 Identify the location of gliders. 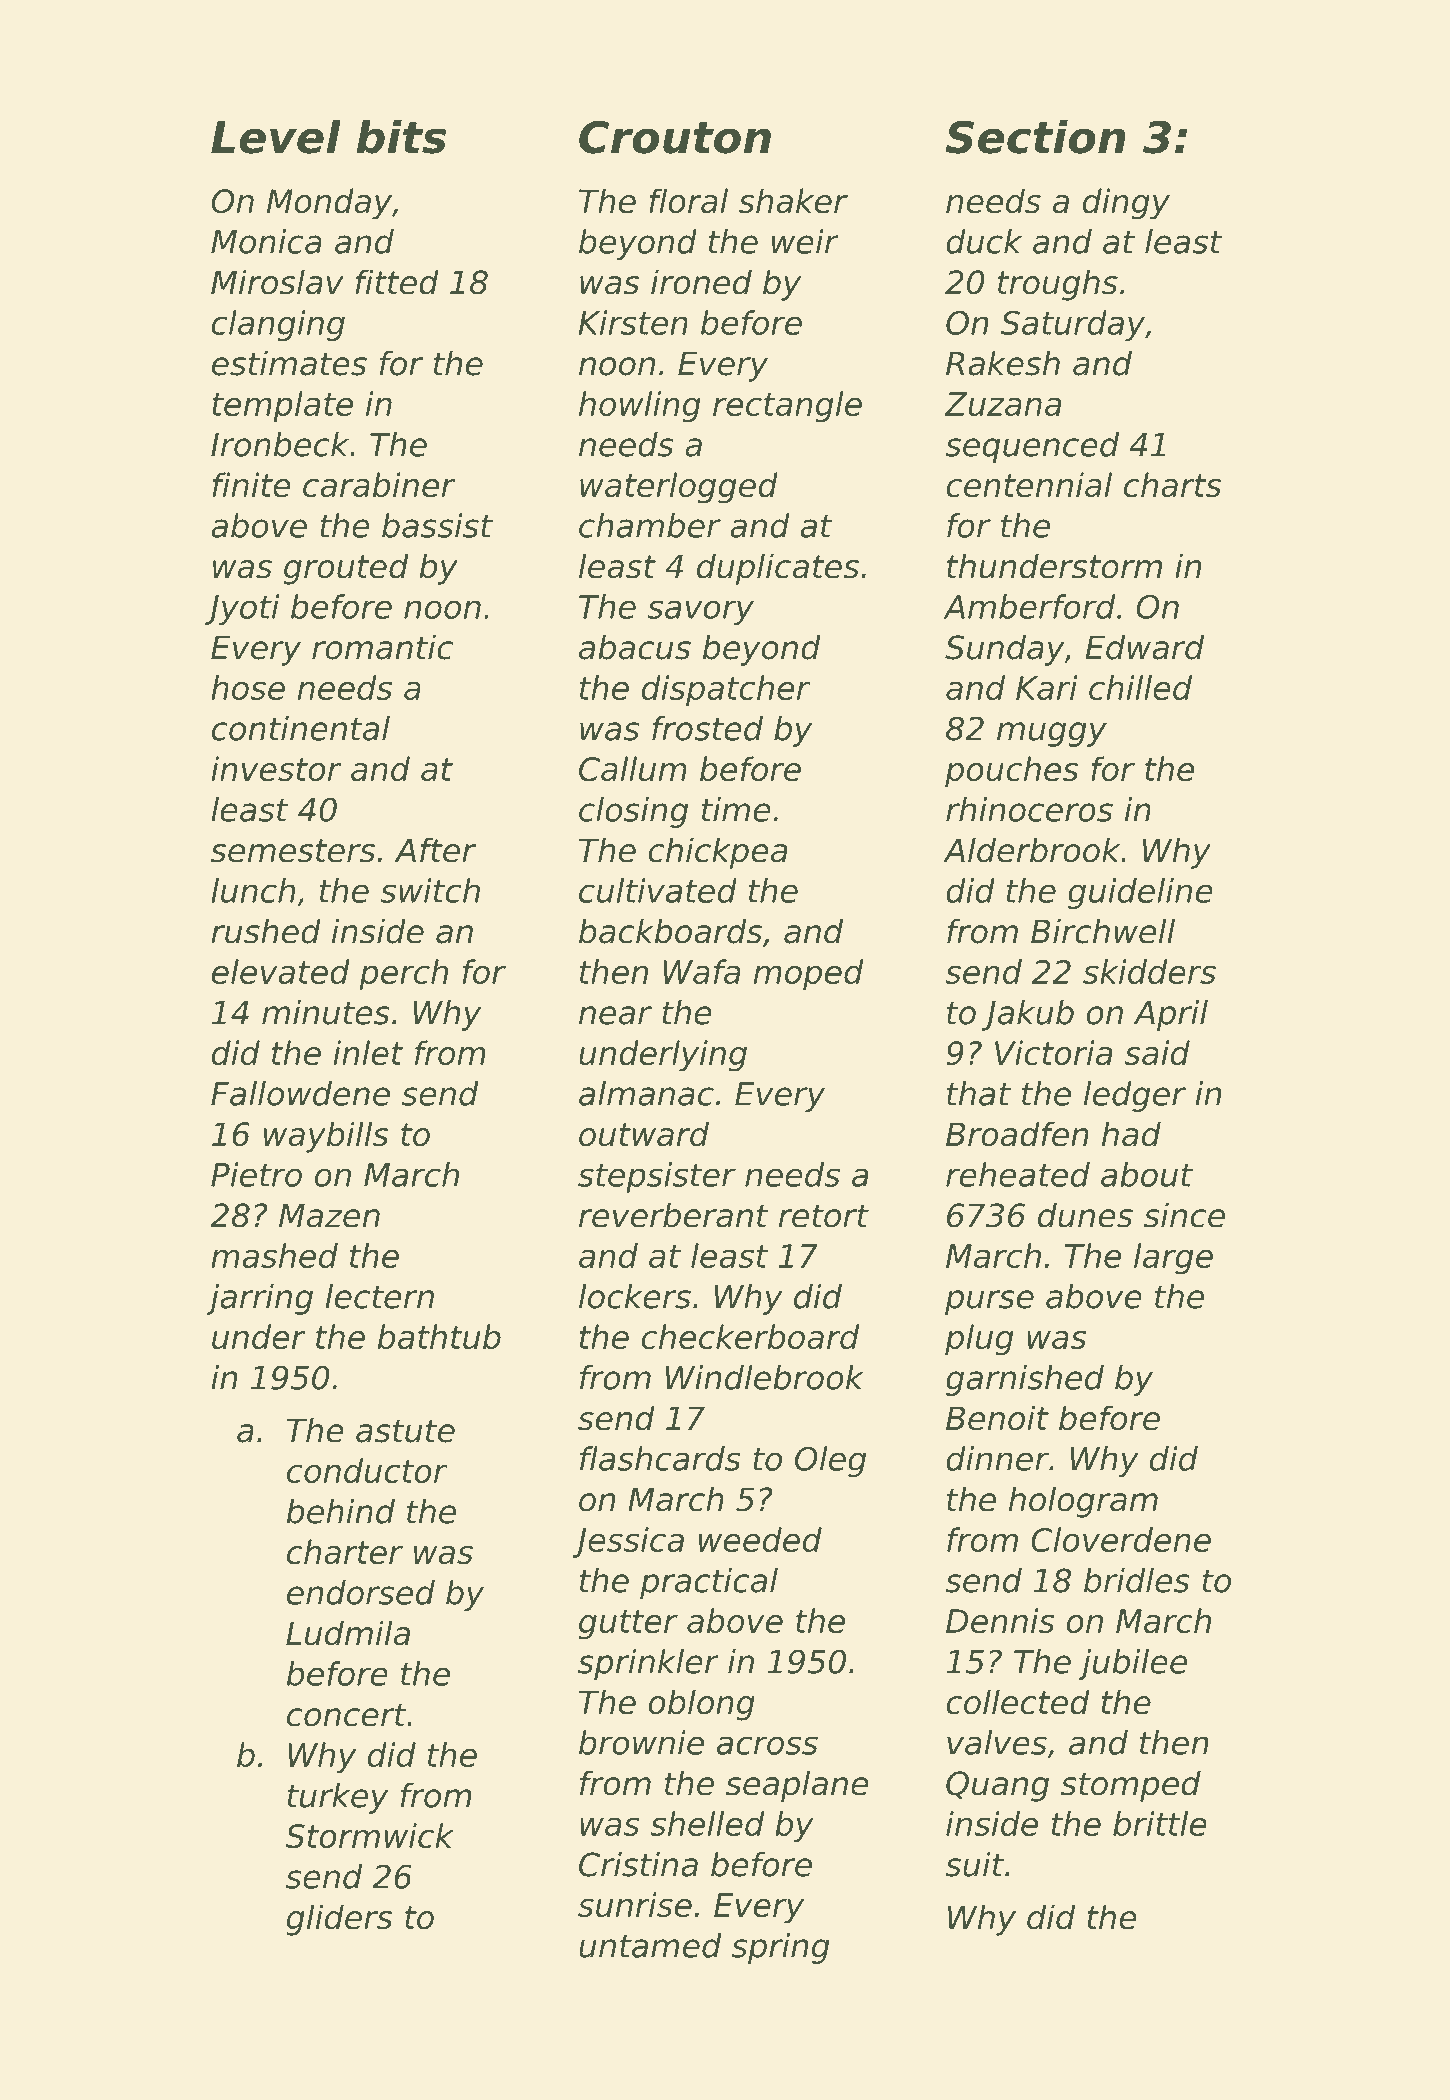
(339, 1920).
